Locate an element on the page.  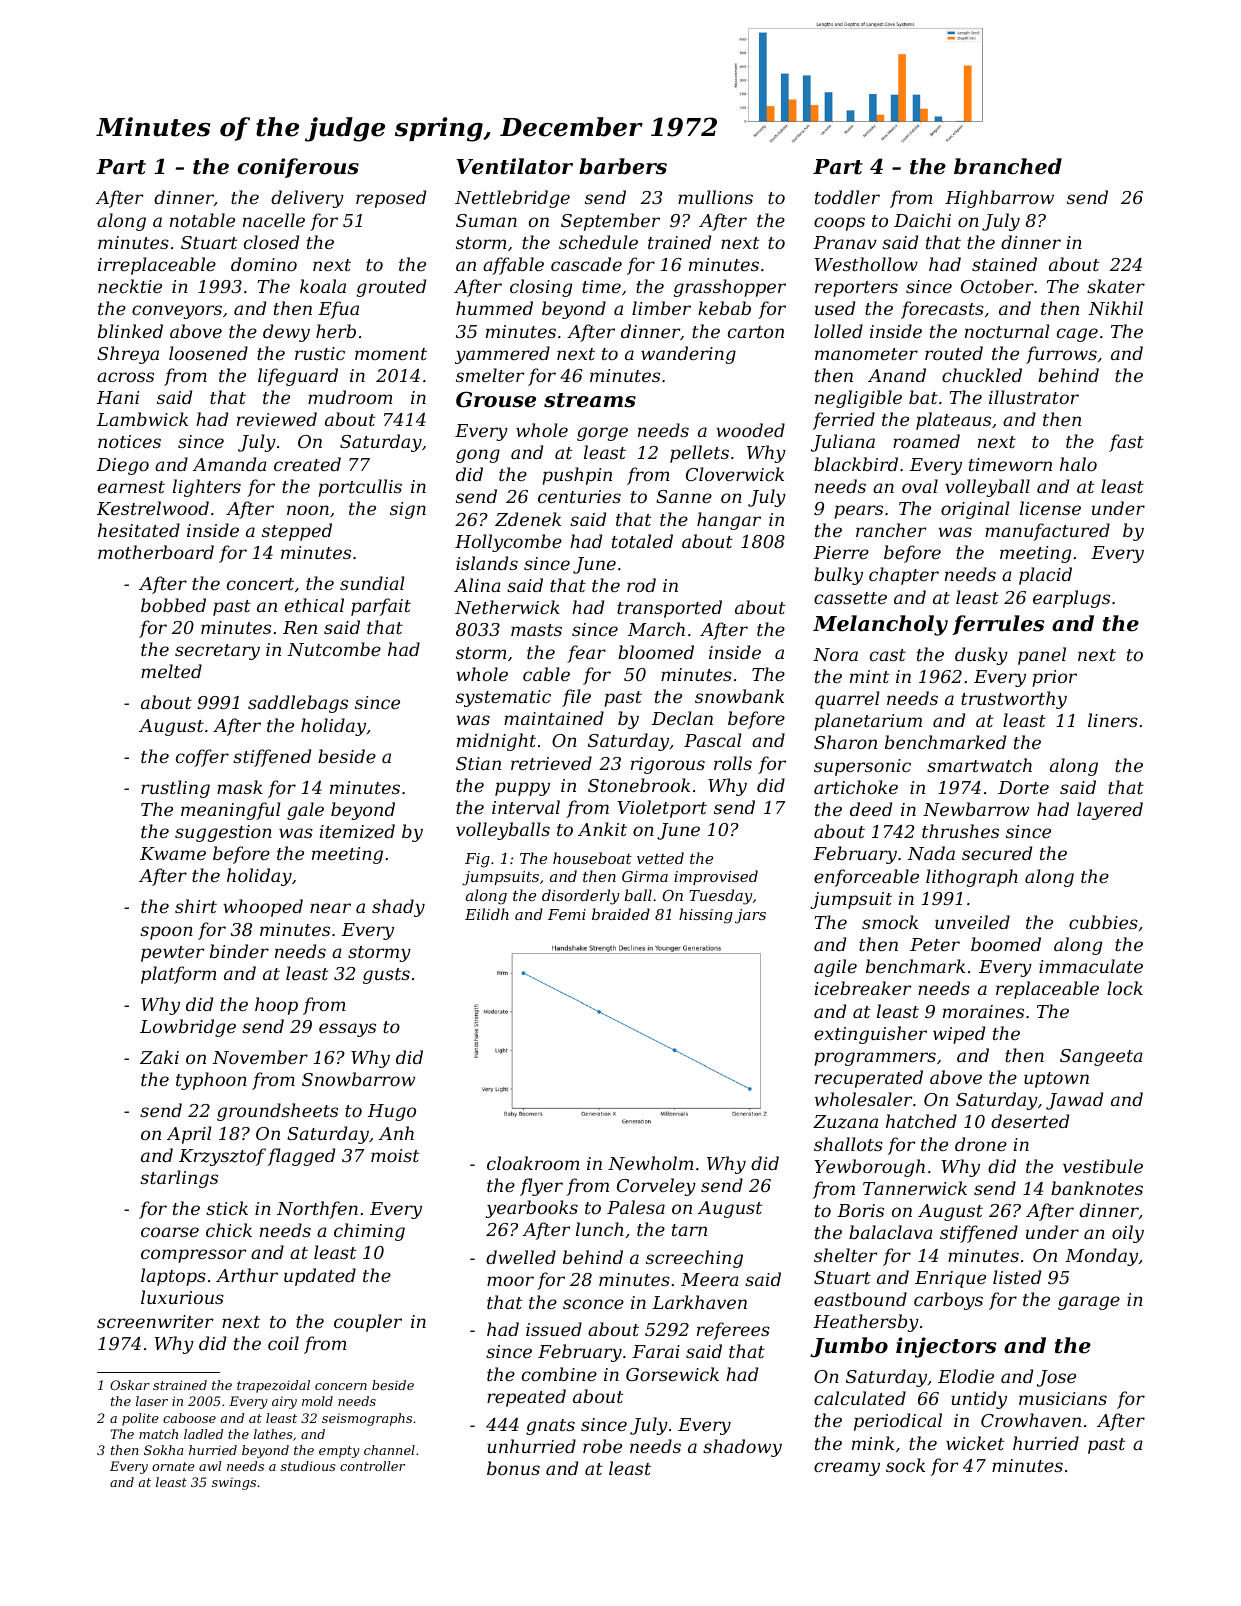
near is located at coordinates (330, 908).
